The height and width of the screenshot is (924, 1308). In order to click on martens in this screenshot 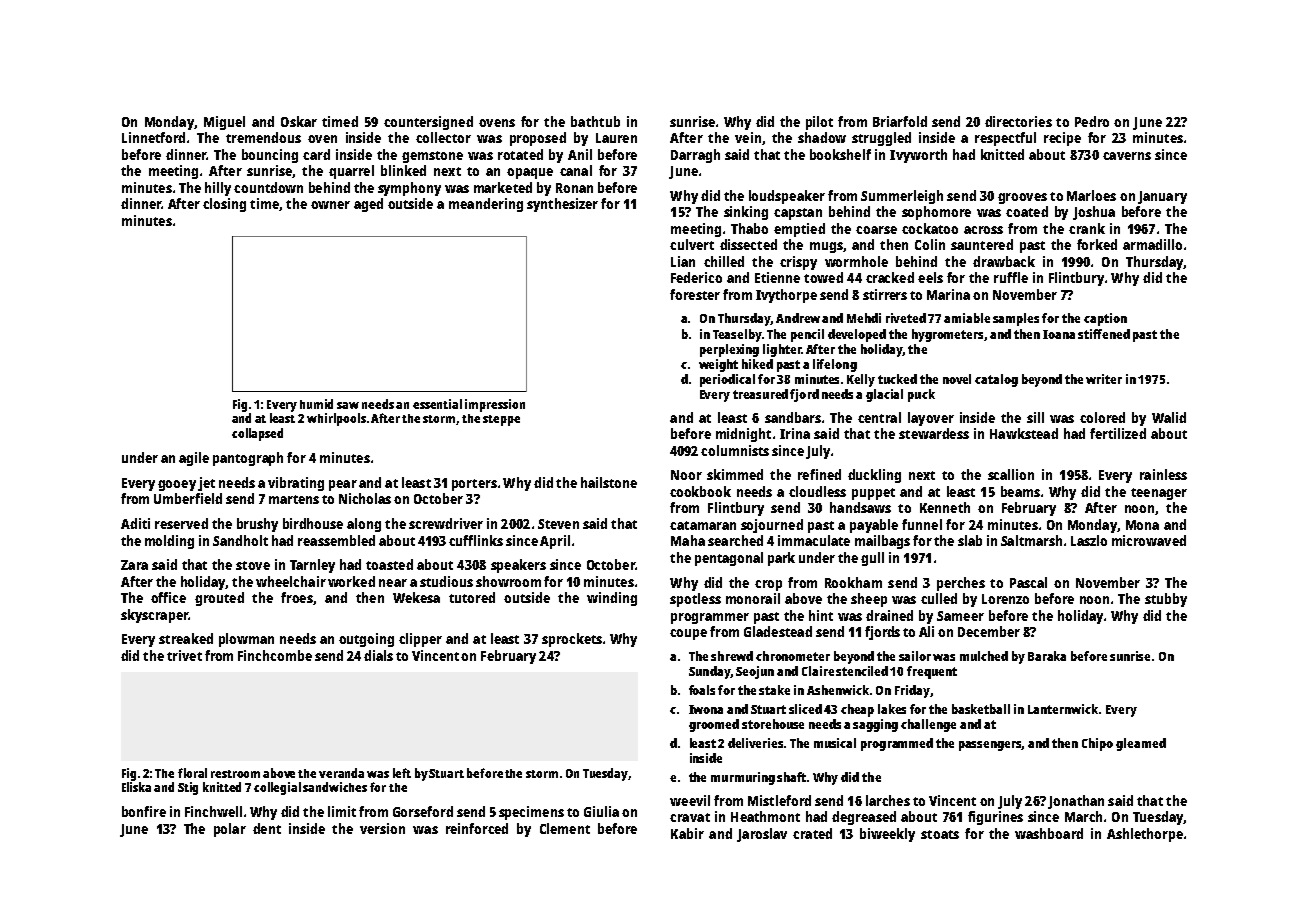, I will do `click(294, 499)`.
